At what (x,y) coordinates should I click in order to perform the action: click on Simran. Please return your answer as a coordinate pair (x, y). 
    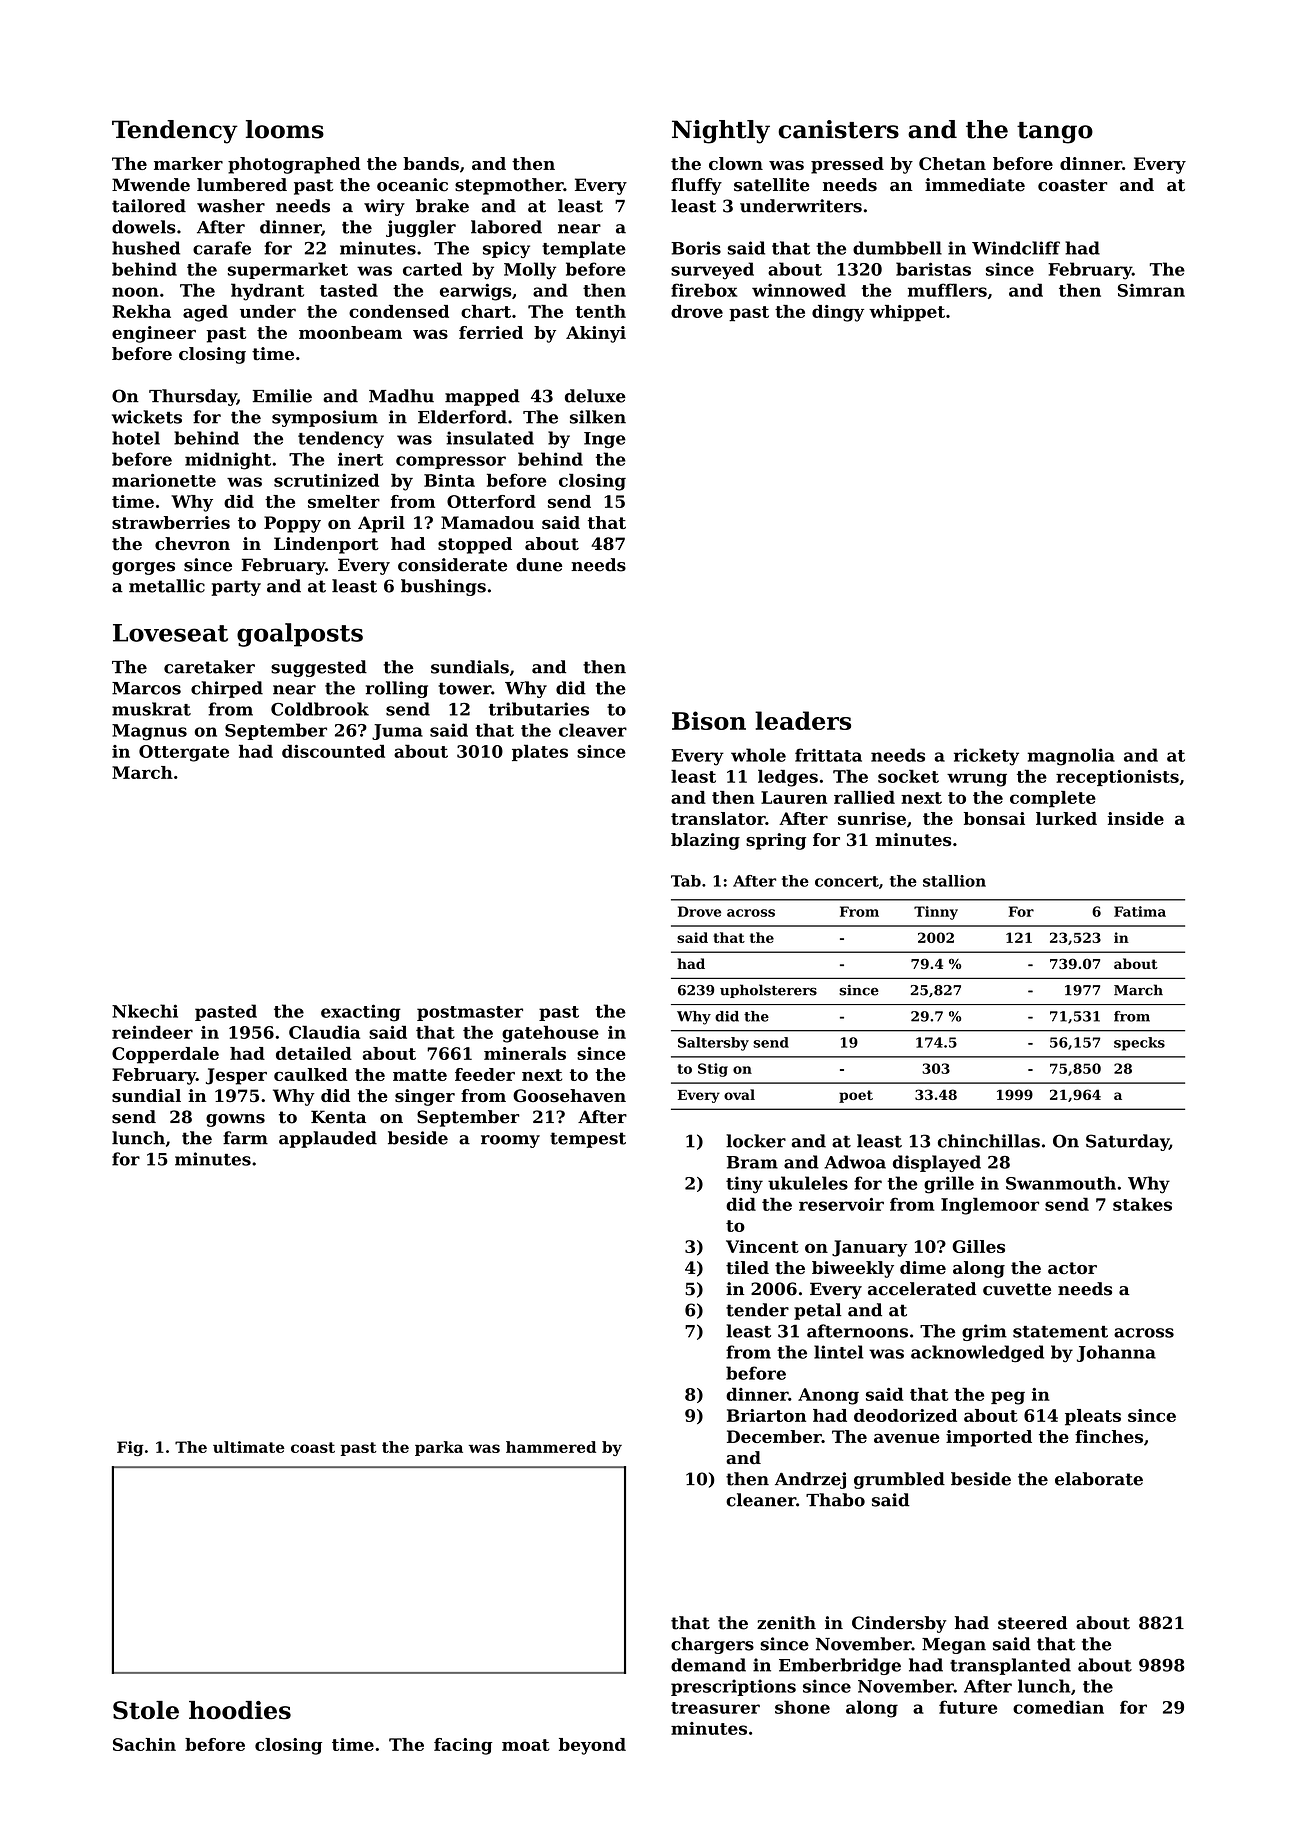
    Looking at the image, I should click on (1151, 290).
